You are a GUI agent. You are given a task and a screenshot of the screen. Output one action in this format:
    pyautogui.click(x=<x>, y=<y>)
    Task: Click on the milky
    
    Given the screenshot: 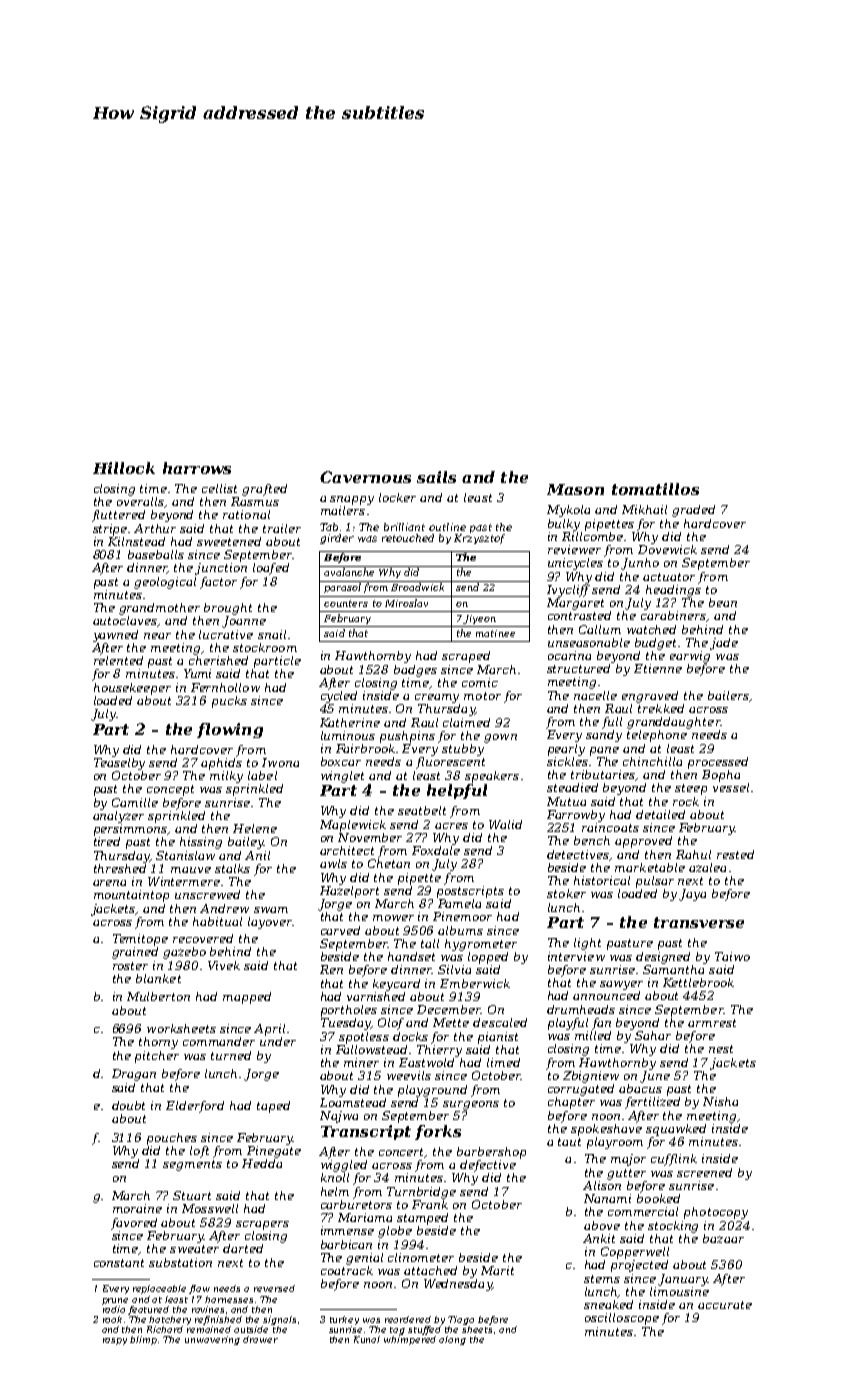 What is the action you would take?
    pyautogui.click(x=226, y=777)
